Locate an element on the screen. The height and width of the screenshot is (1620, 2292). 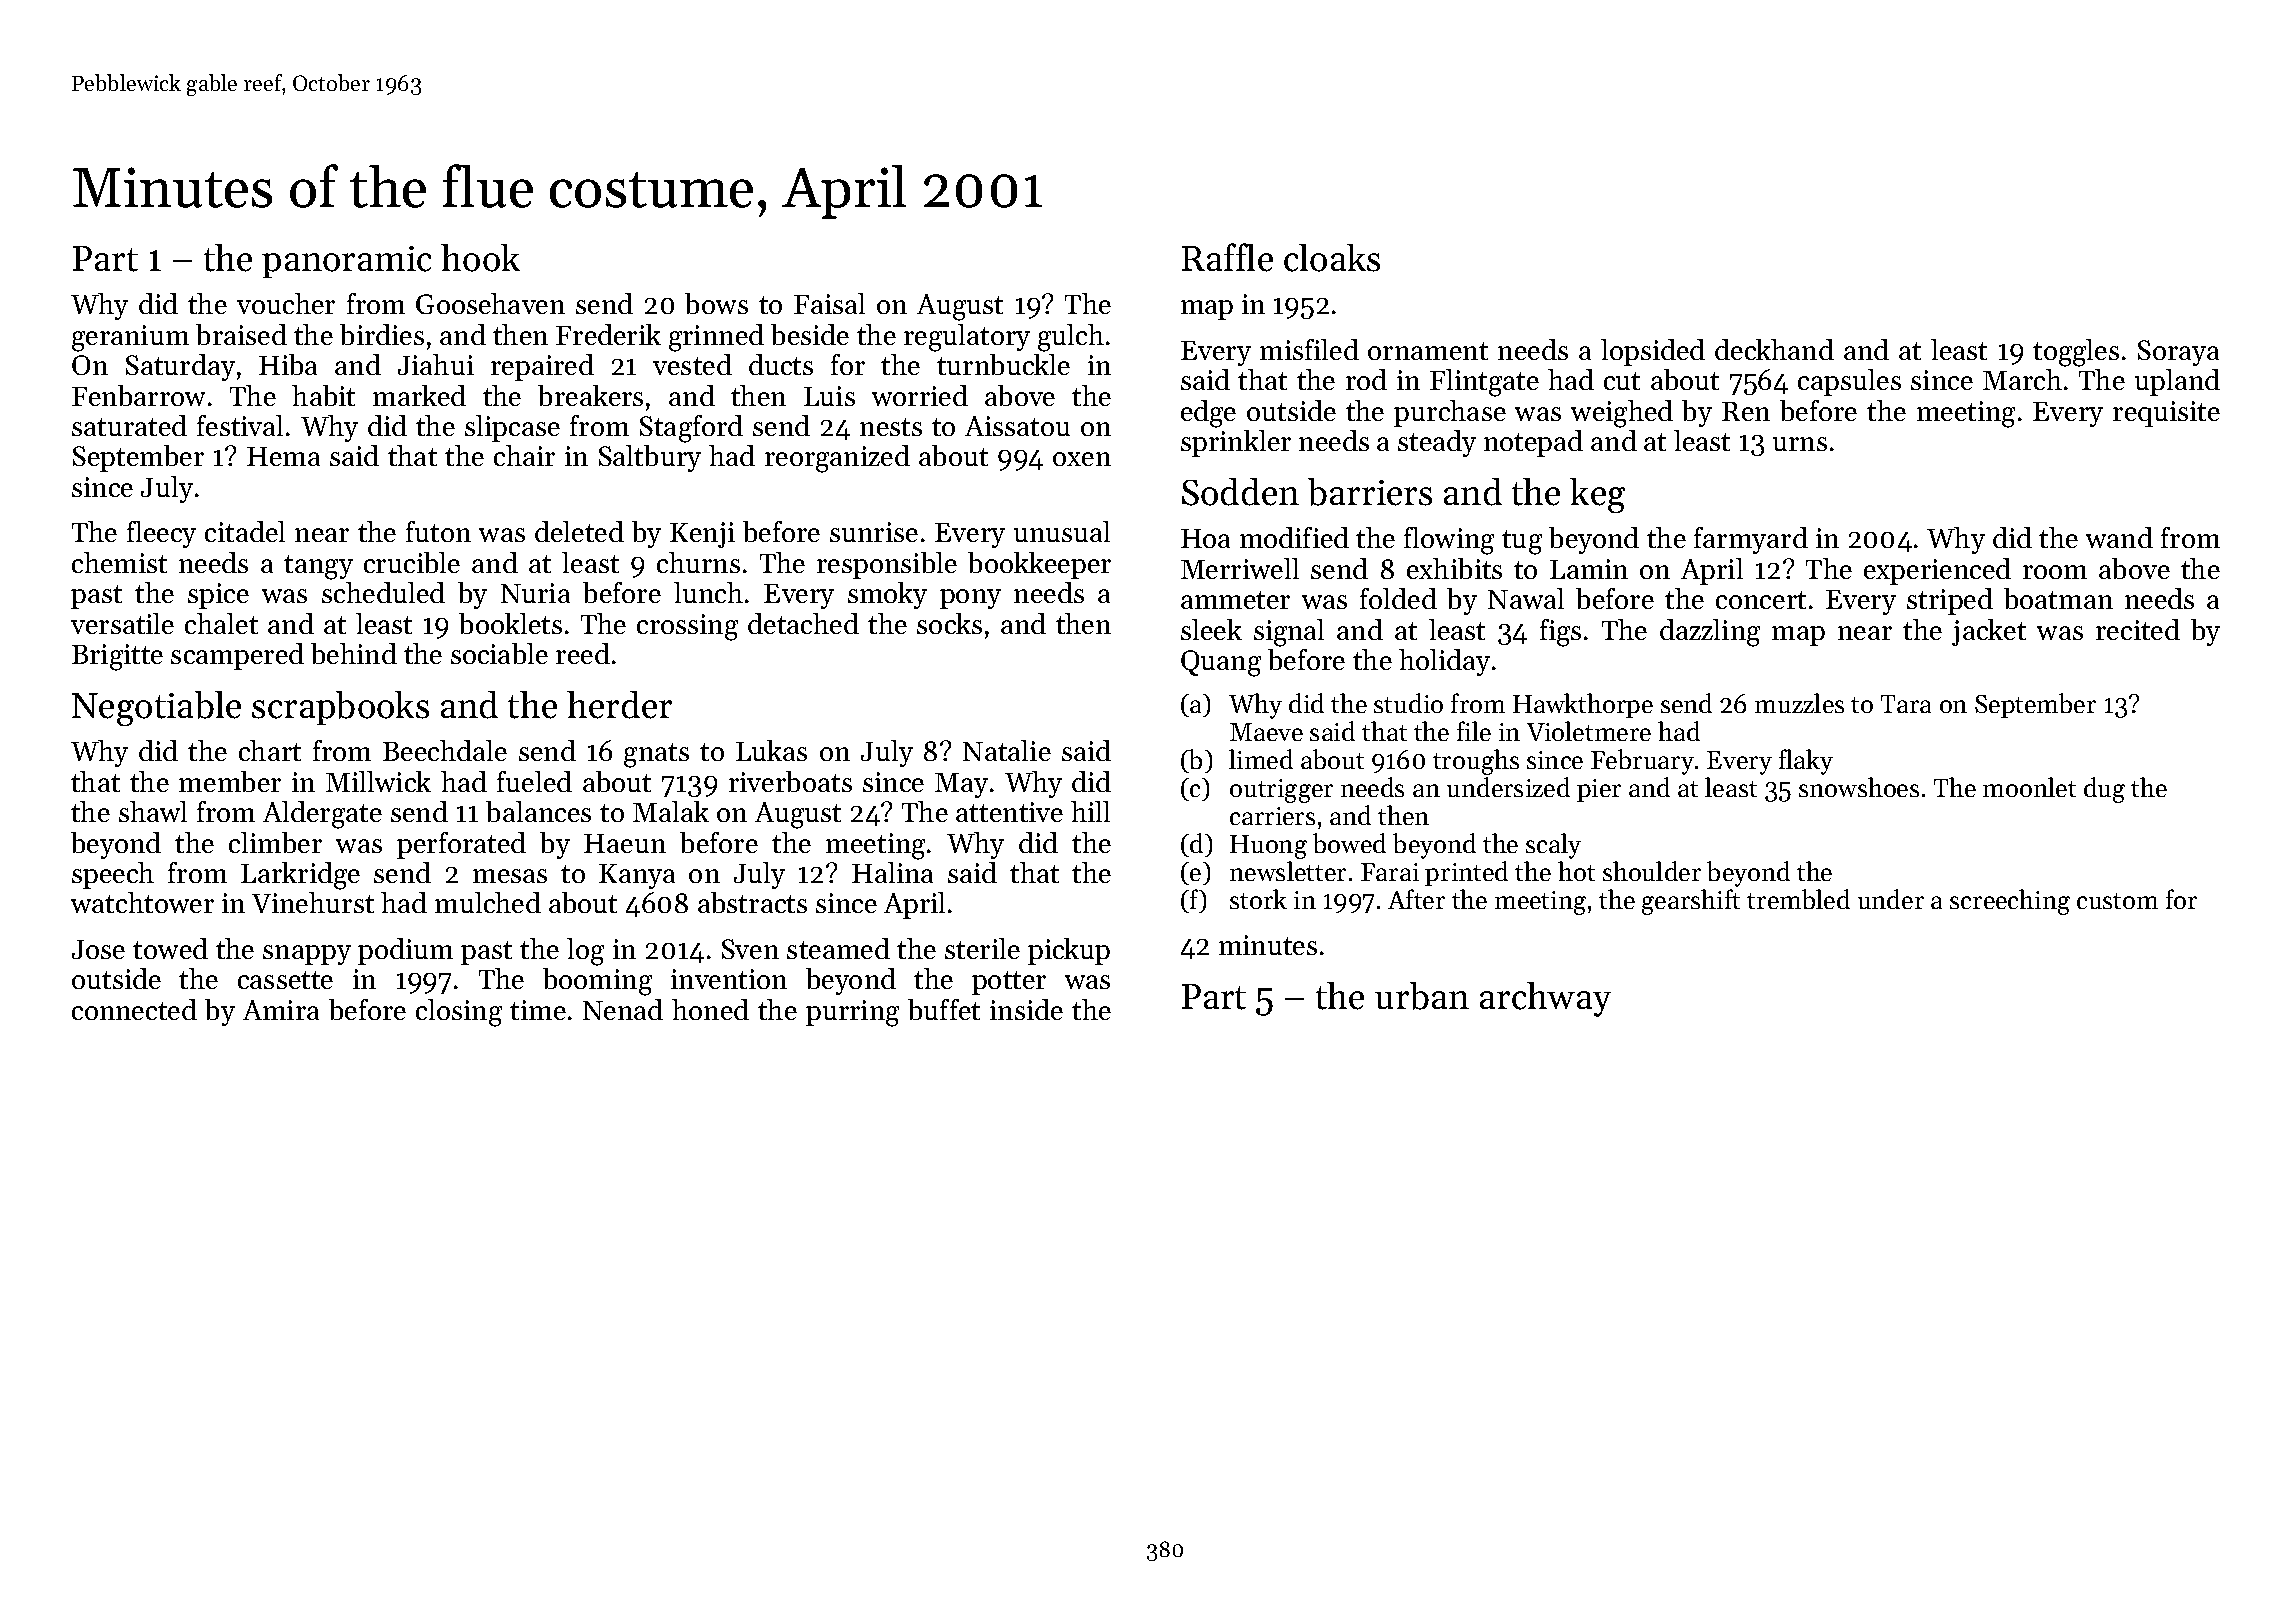
sociable is located at coordinates (499, 653).
